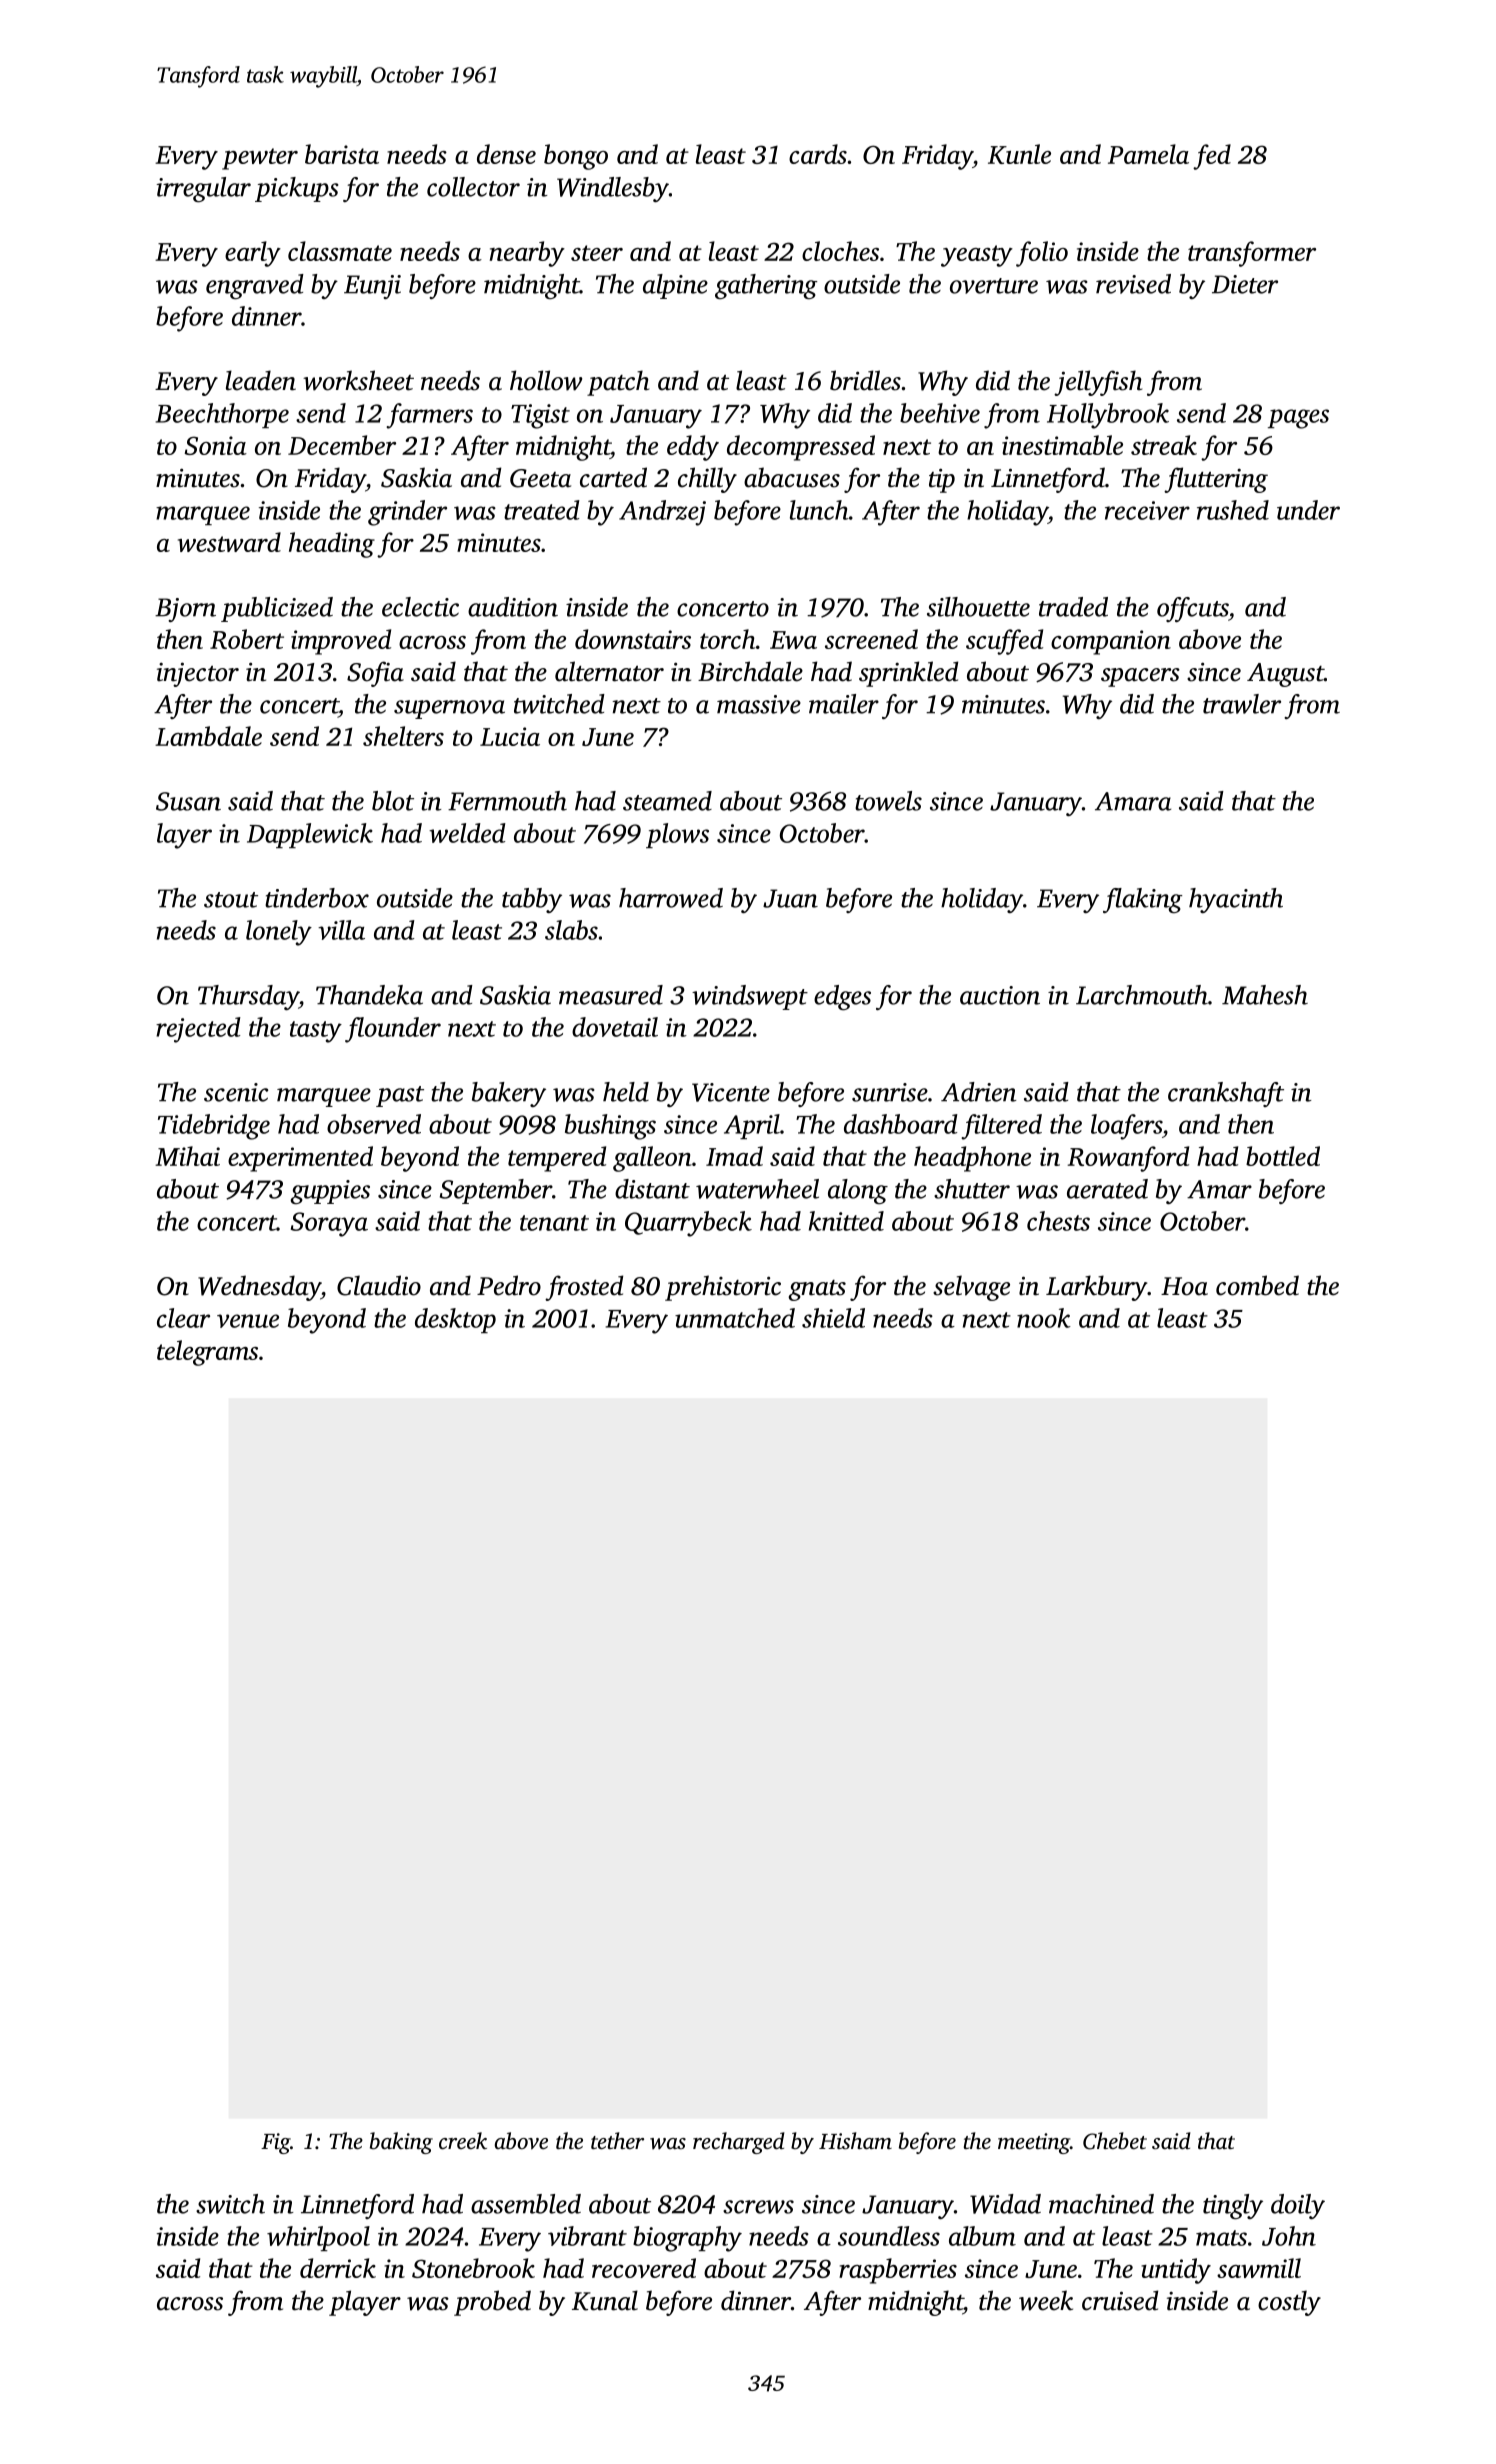 This screenshot has width=1496, height=2464. I want to click on Kunal, so click(605, 2300).
